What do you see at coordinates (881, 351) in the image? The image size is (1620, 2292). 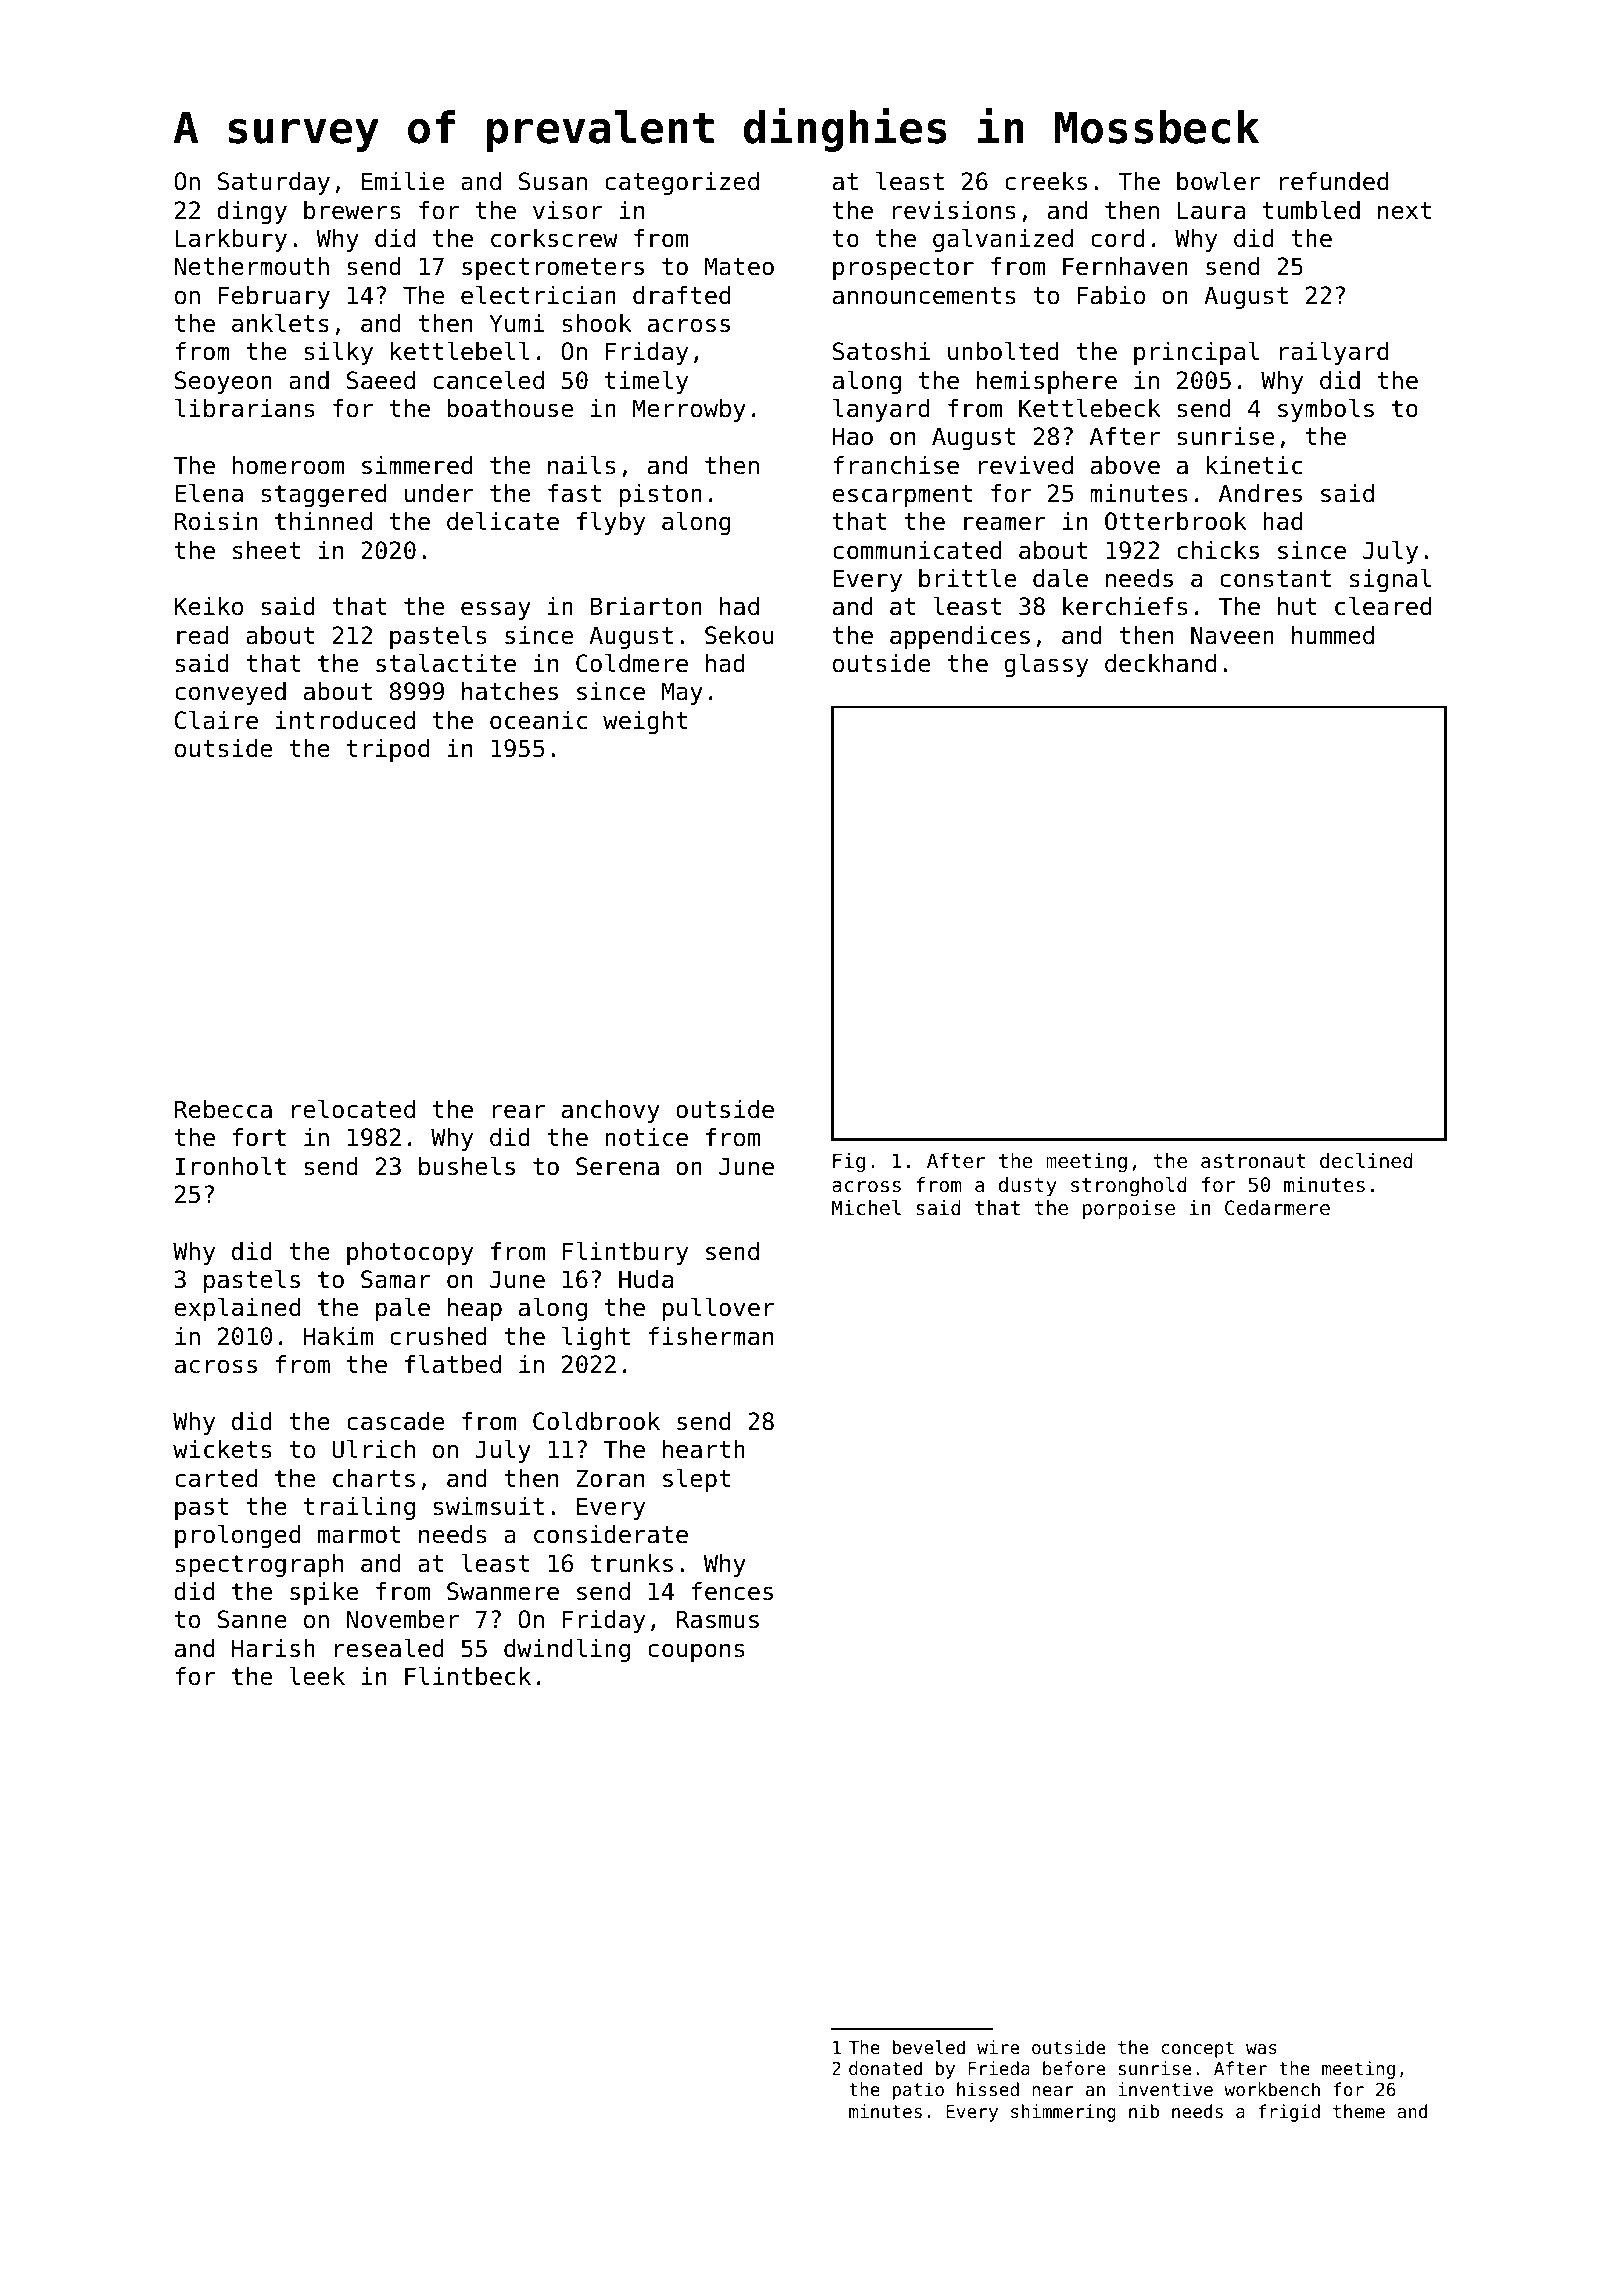 I see `Satoshi` at bounding box center [881, 351].
